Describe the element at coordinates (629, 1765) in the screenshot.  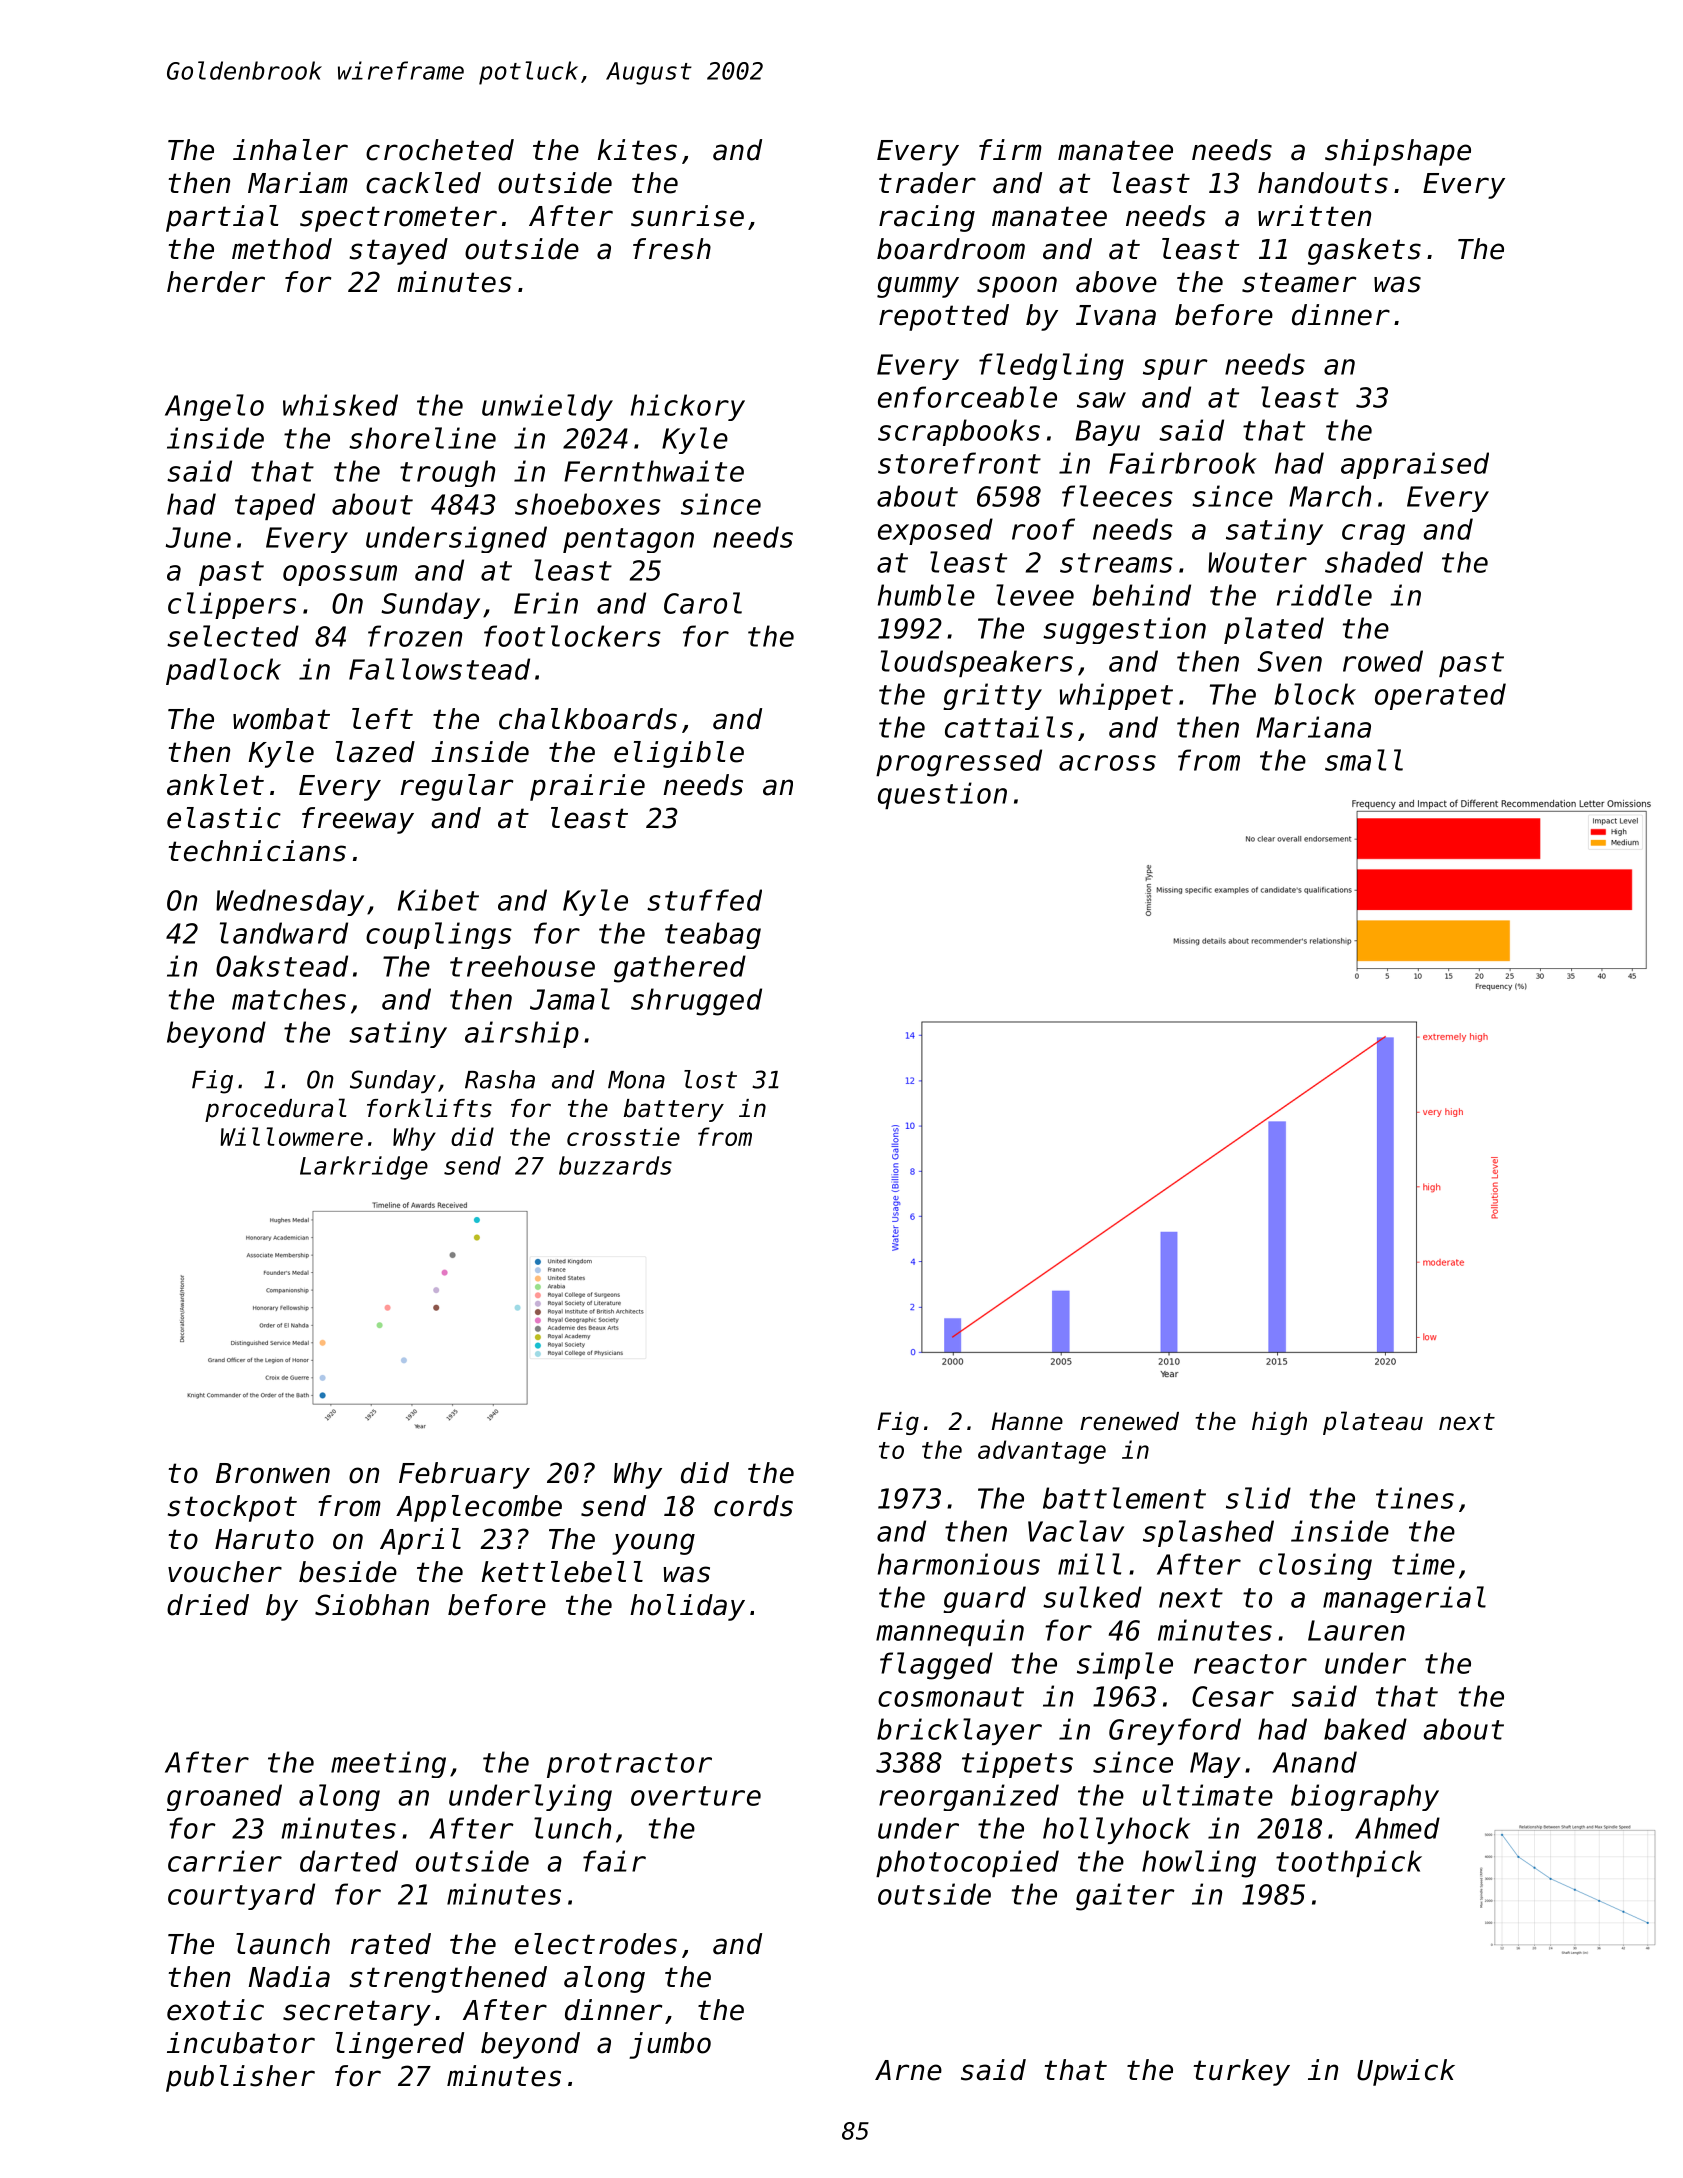
I see `protractor` at that location.
